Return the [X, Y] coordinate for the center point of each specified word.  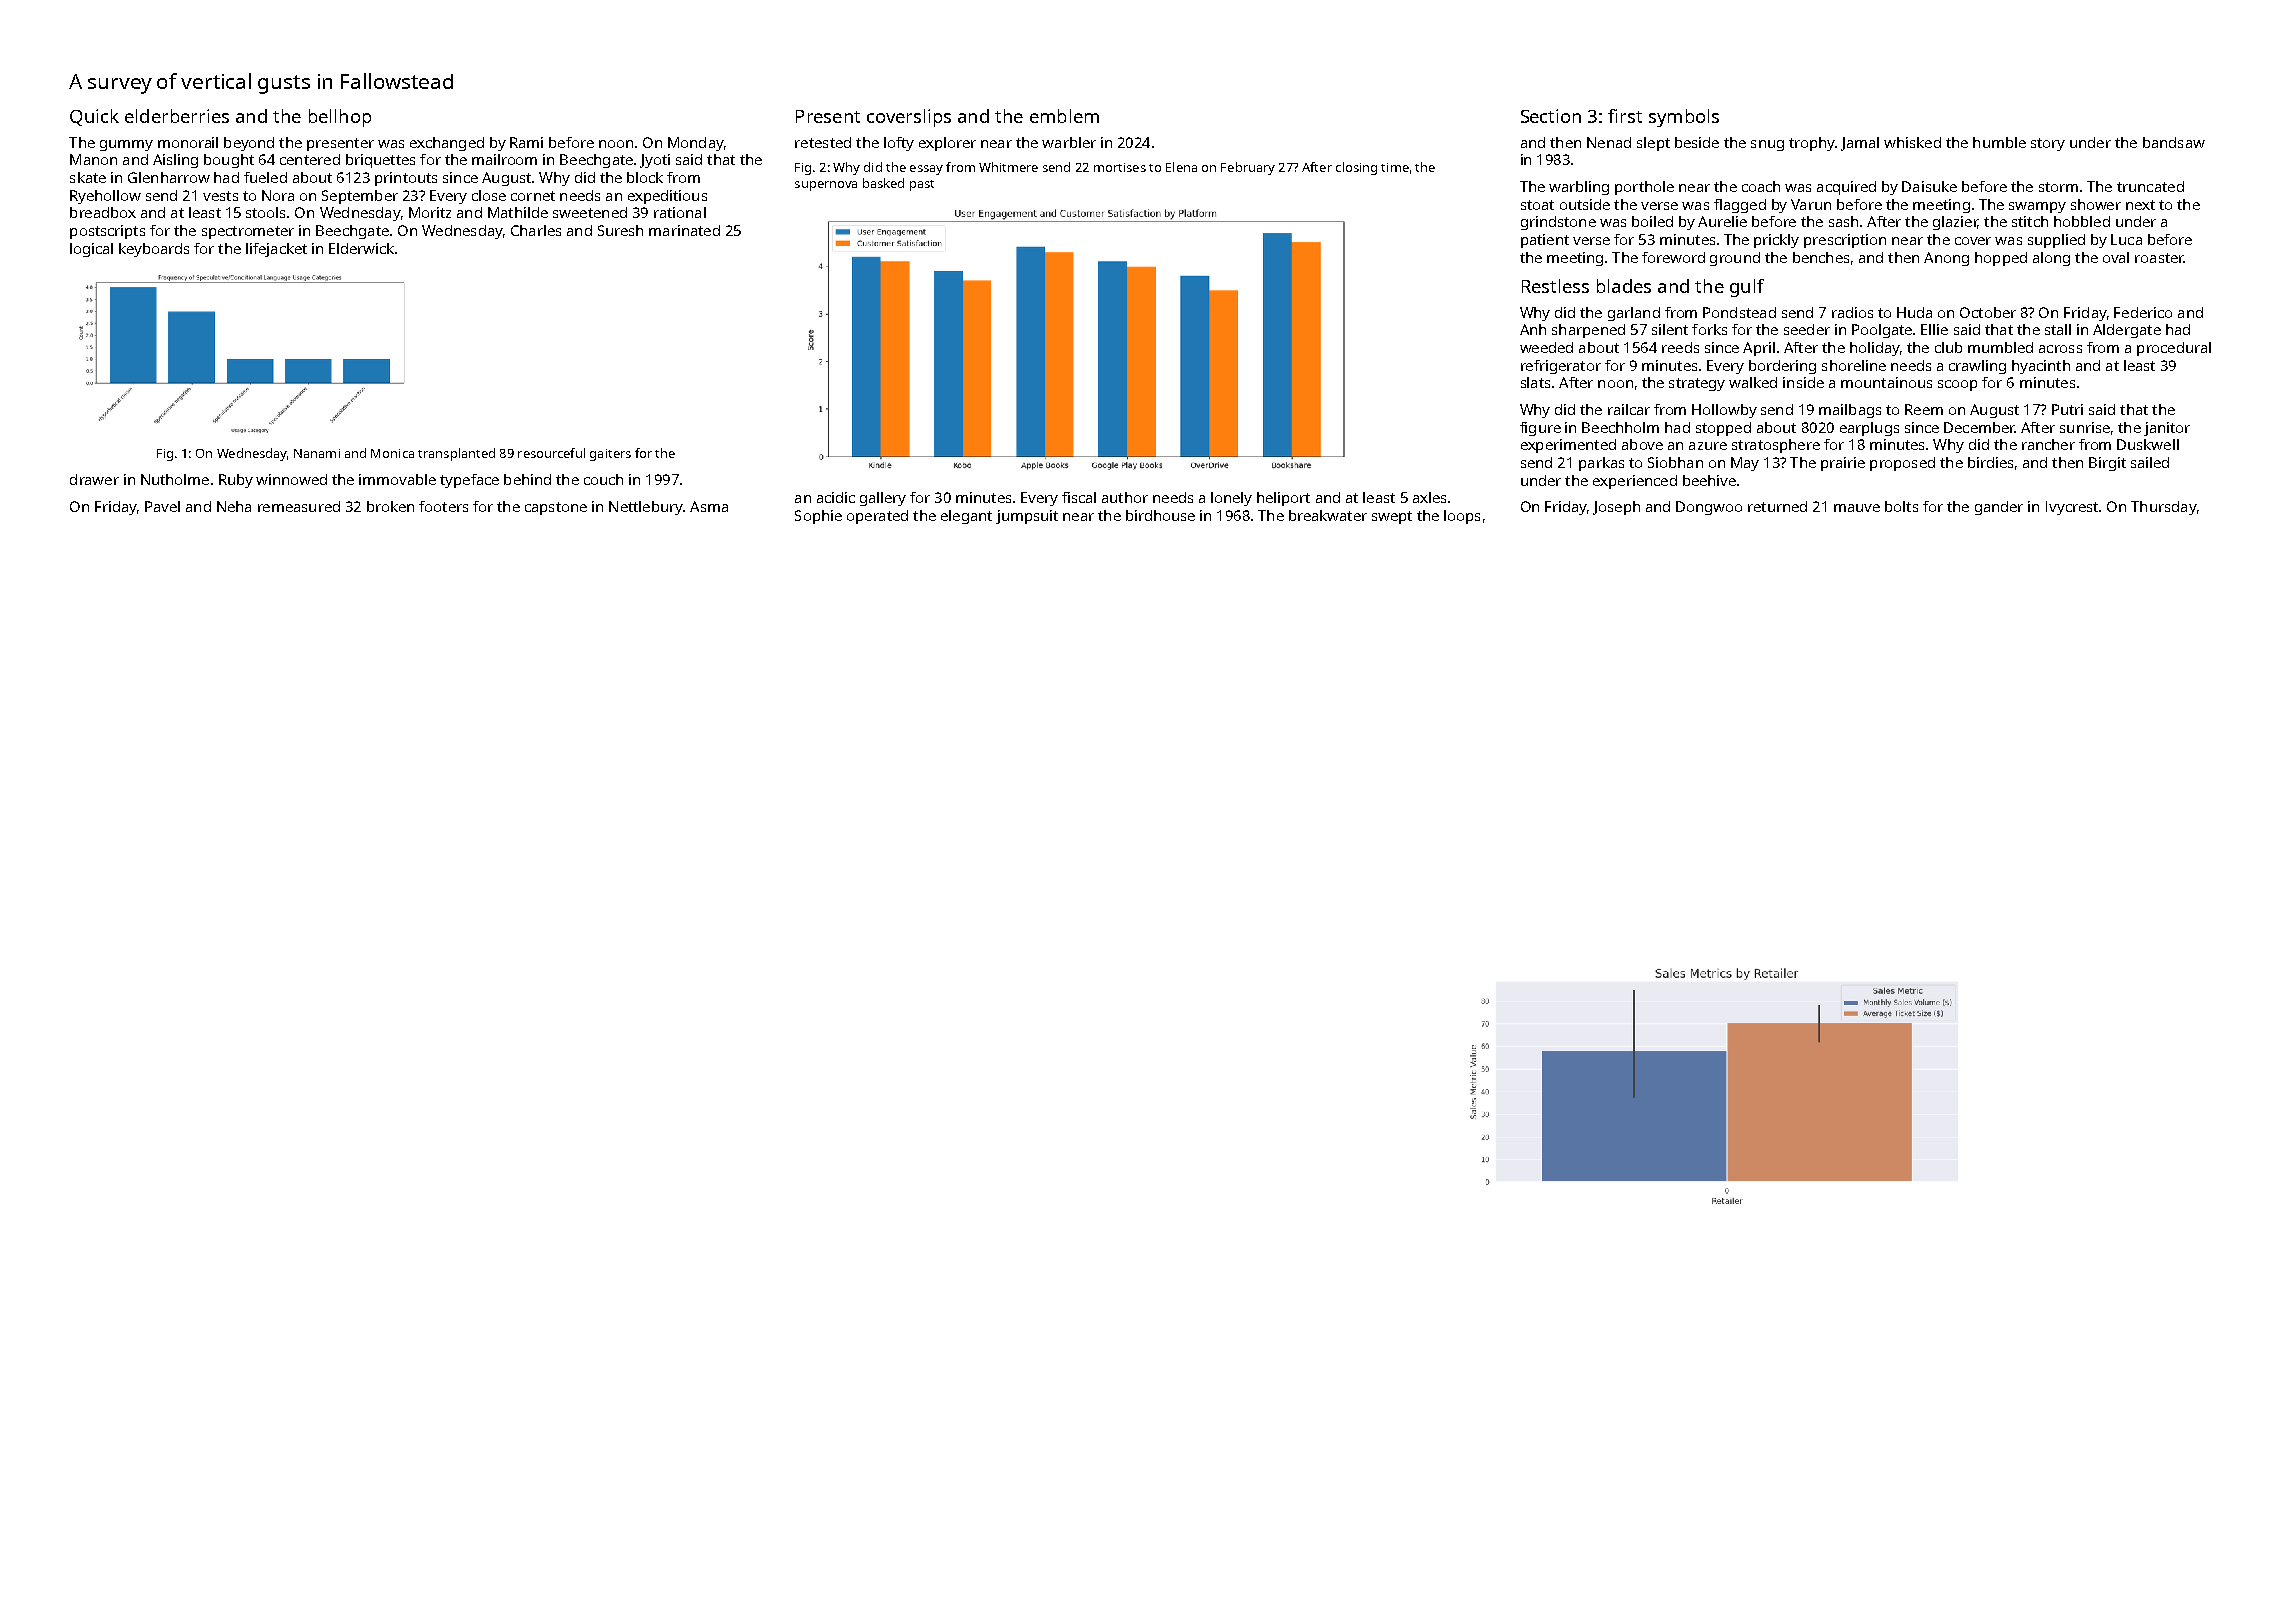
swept [1392, 517]
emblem [1064, 116]
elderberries [177, 116]
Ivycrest [2072, 508]
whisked [1912, 142]
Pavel [162, 506]
